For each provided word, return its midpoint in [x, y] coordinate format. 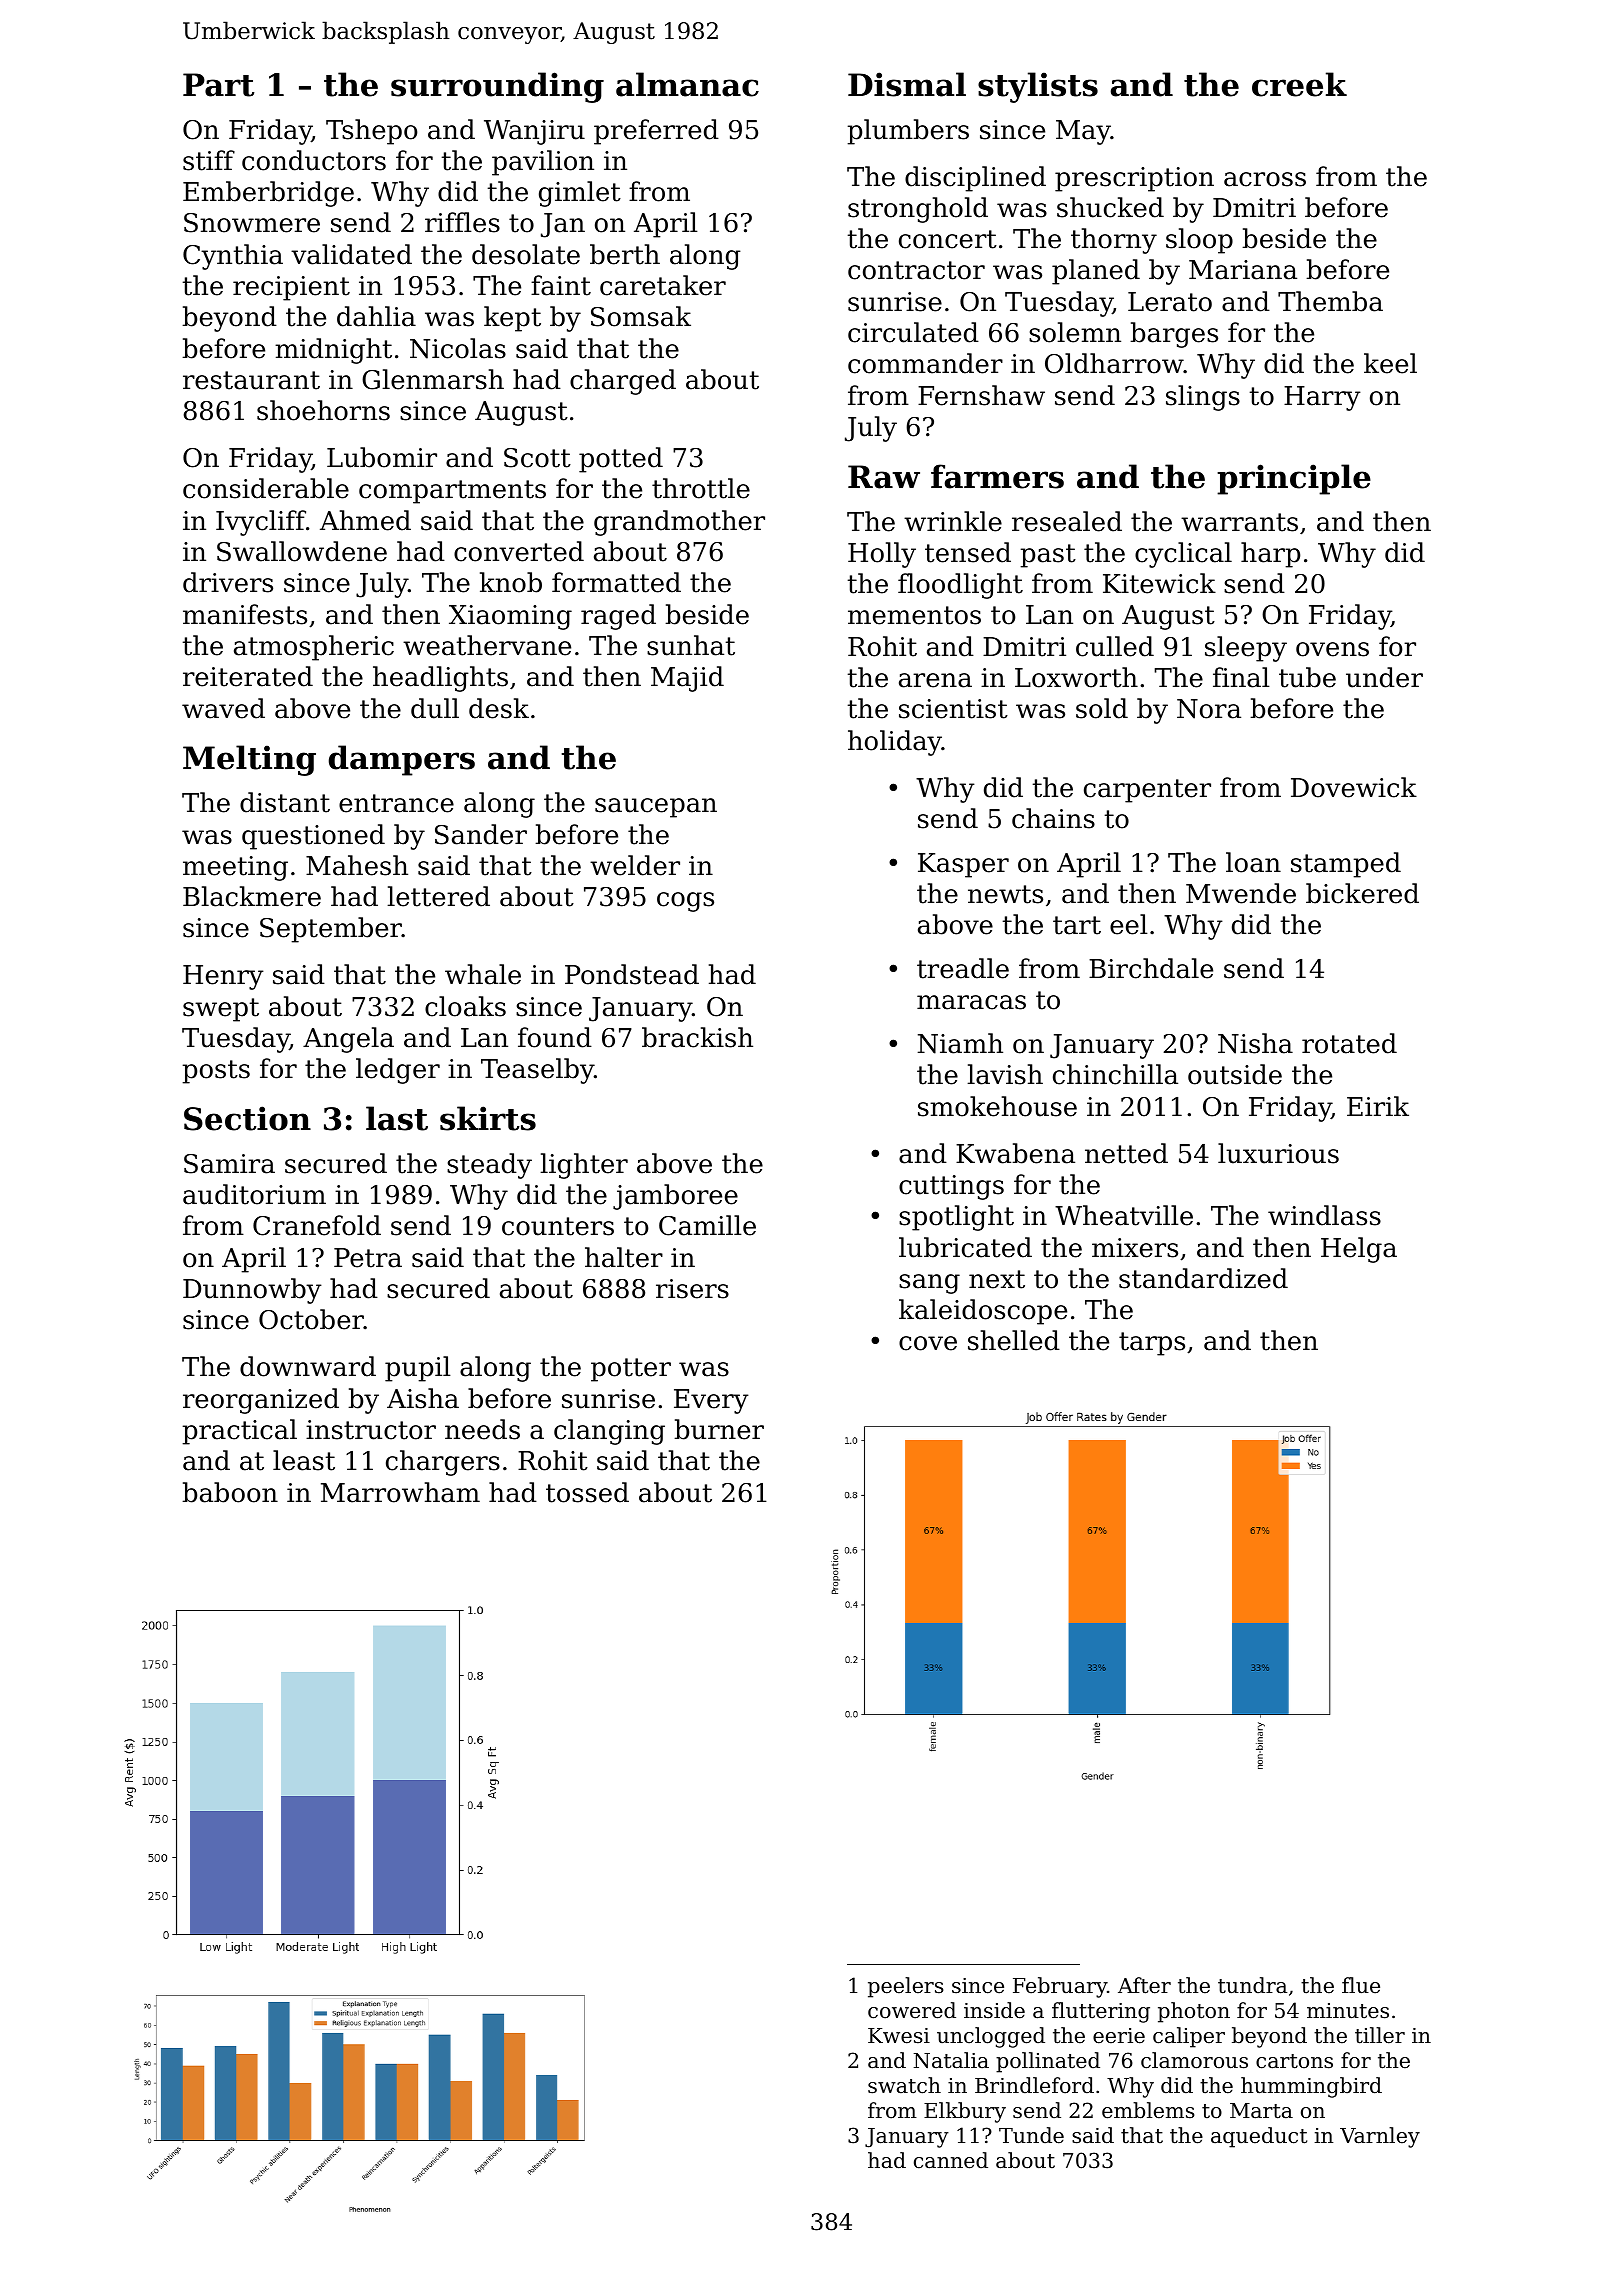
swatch [904, 2085]
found [555, 1037]
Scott [537, 458]
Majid [687, 679]
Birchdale [1151, 968]
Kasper [963, 865]
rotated [1349, 1043]
